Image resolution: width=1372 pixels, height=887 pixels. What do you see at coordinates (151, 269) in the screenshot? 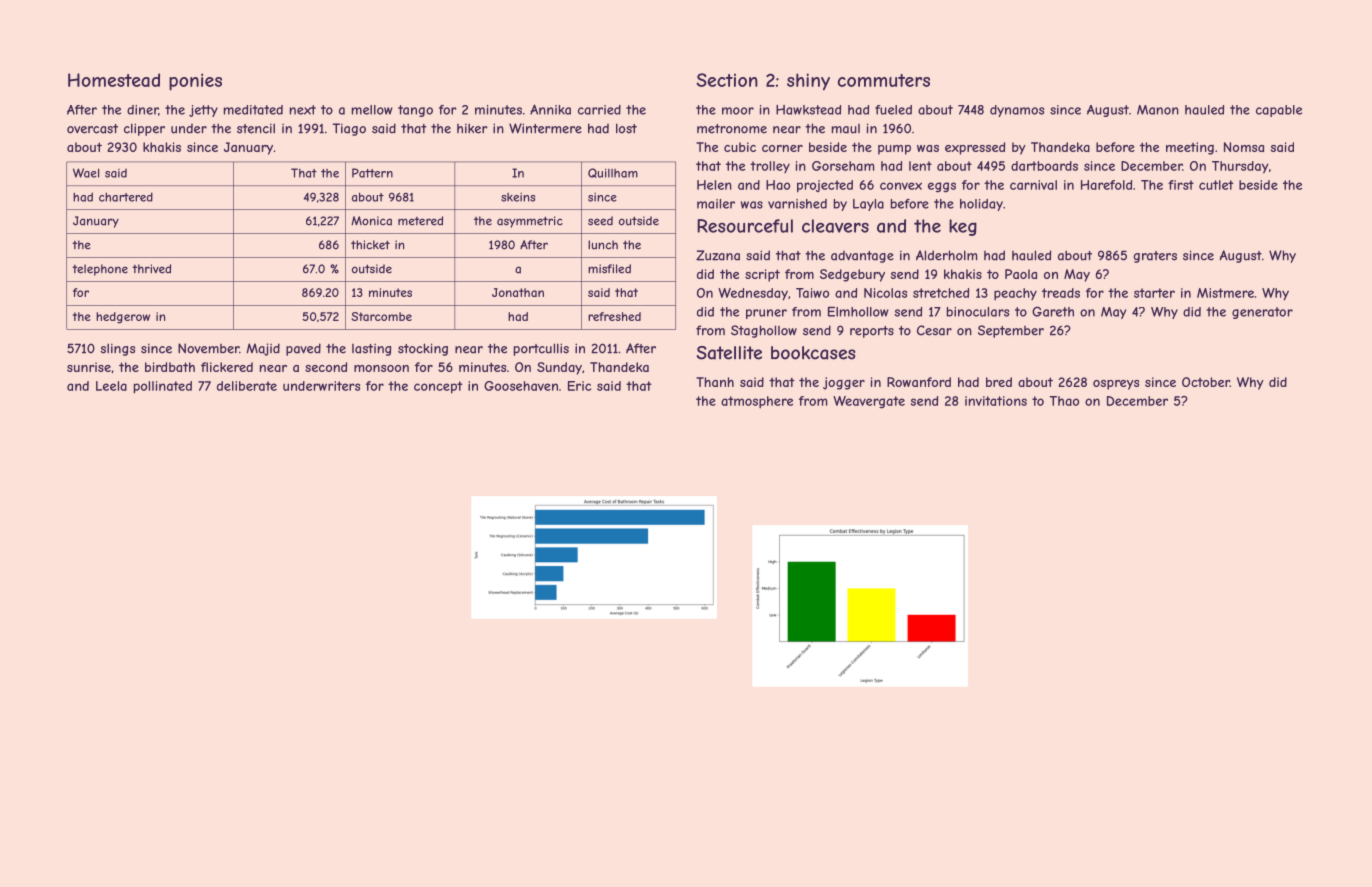
I see `thrived` at bounding box center [151, 269].
